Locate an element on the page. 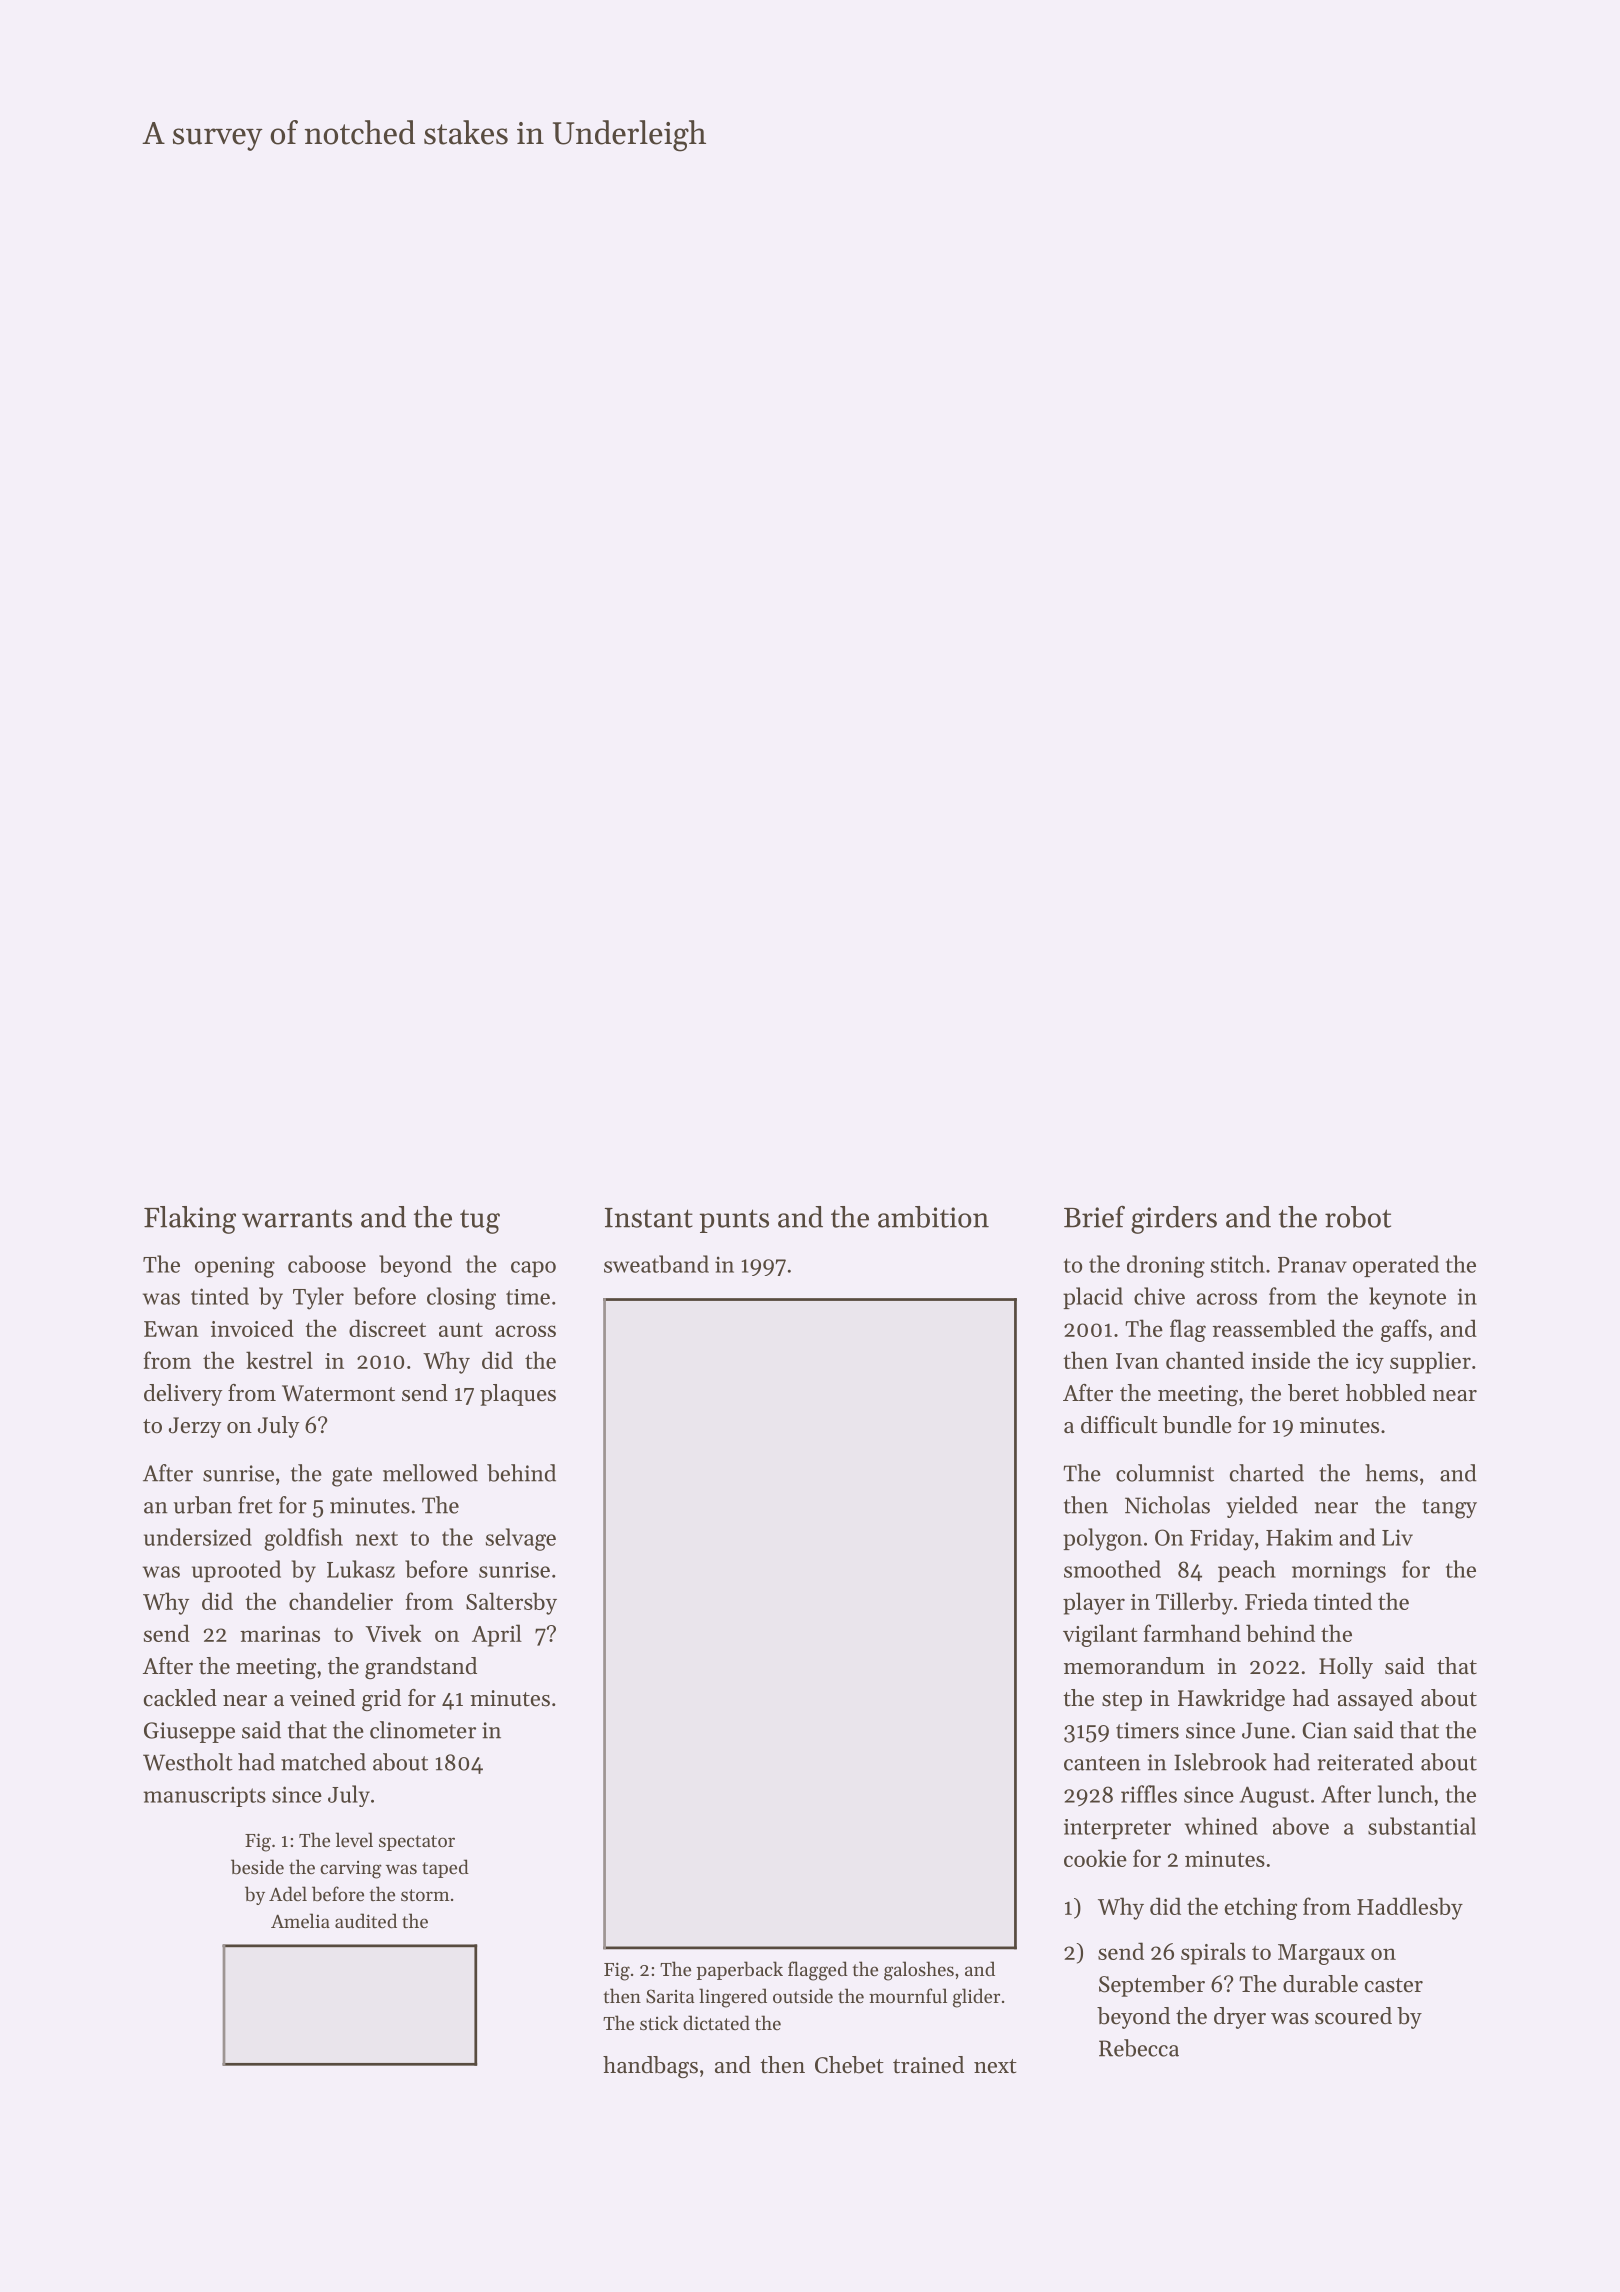  taped is located at coordinates (445, 1868).
